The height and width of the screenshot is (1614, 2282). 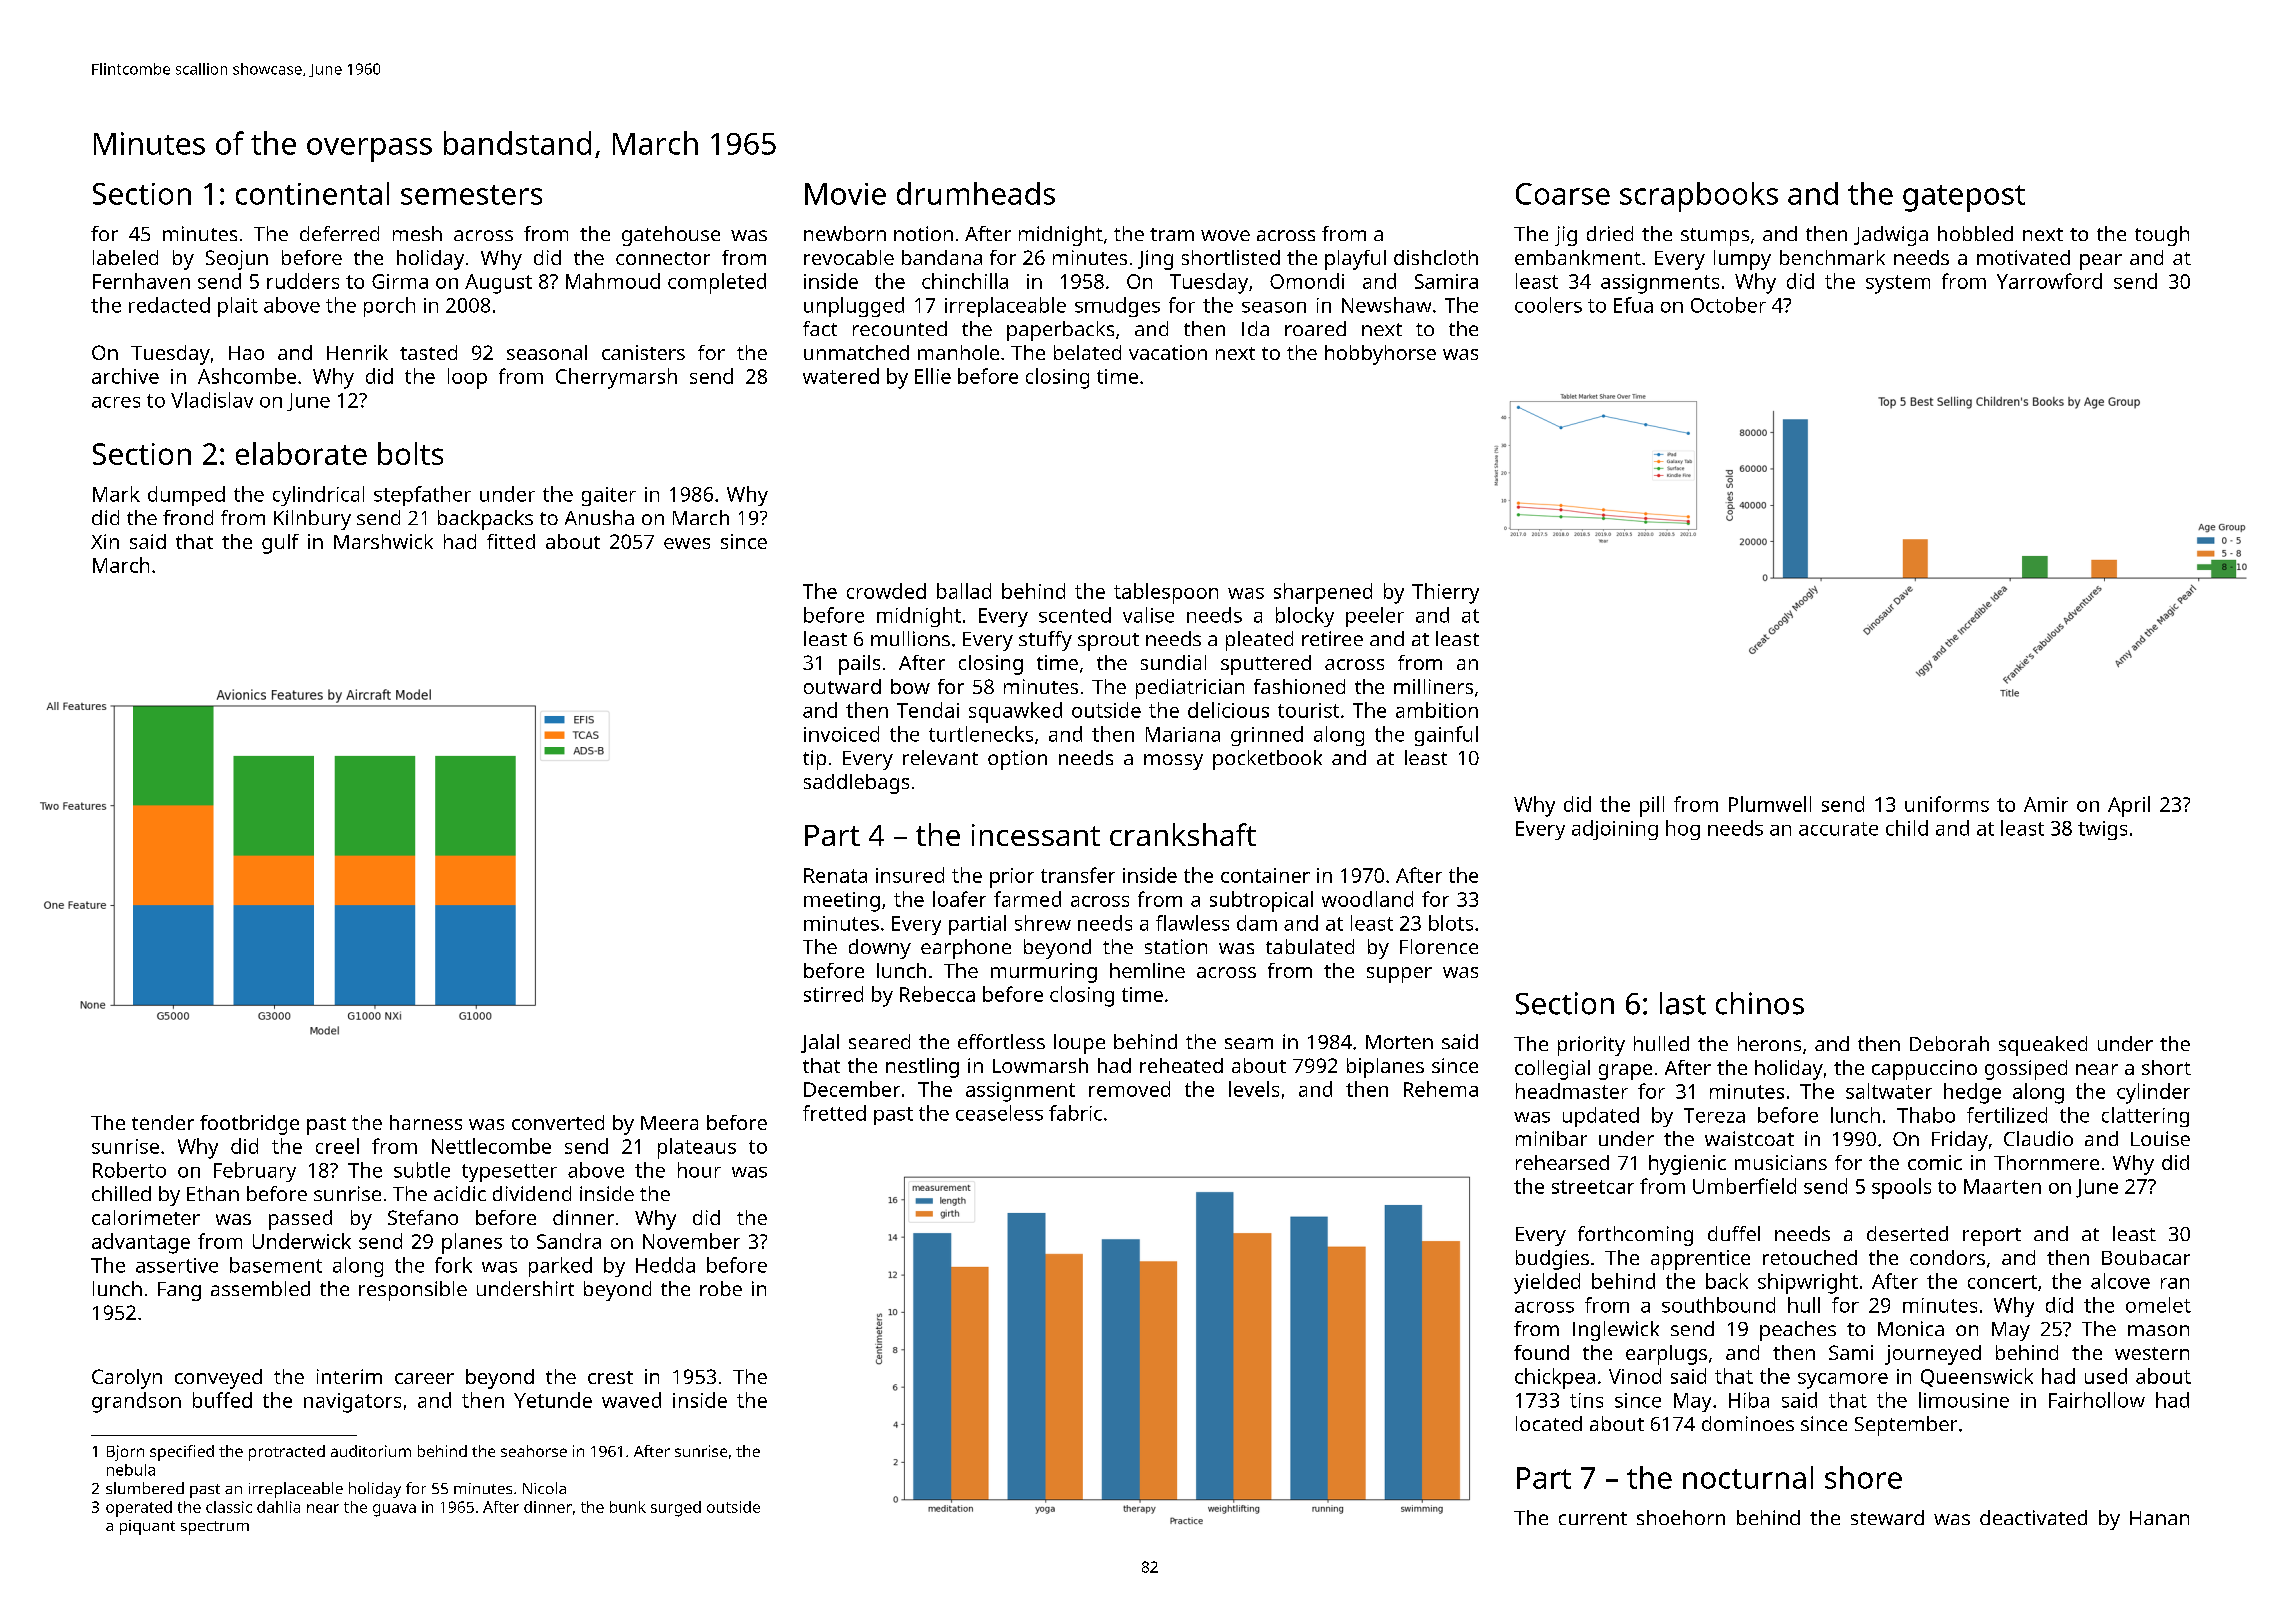 I want to click on career, so click(x=424, y=1378).
